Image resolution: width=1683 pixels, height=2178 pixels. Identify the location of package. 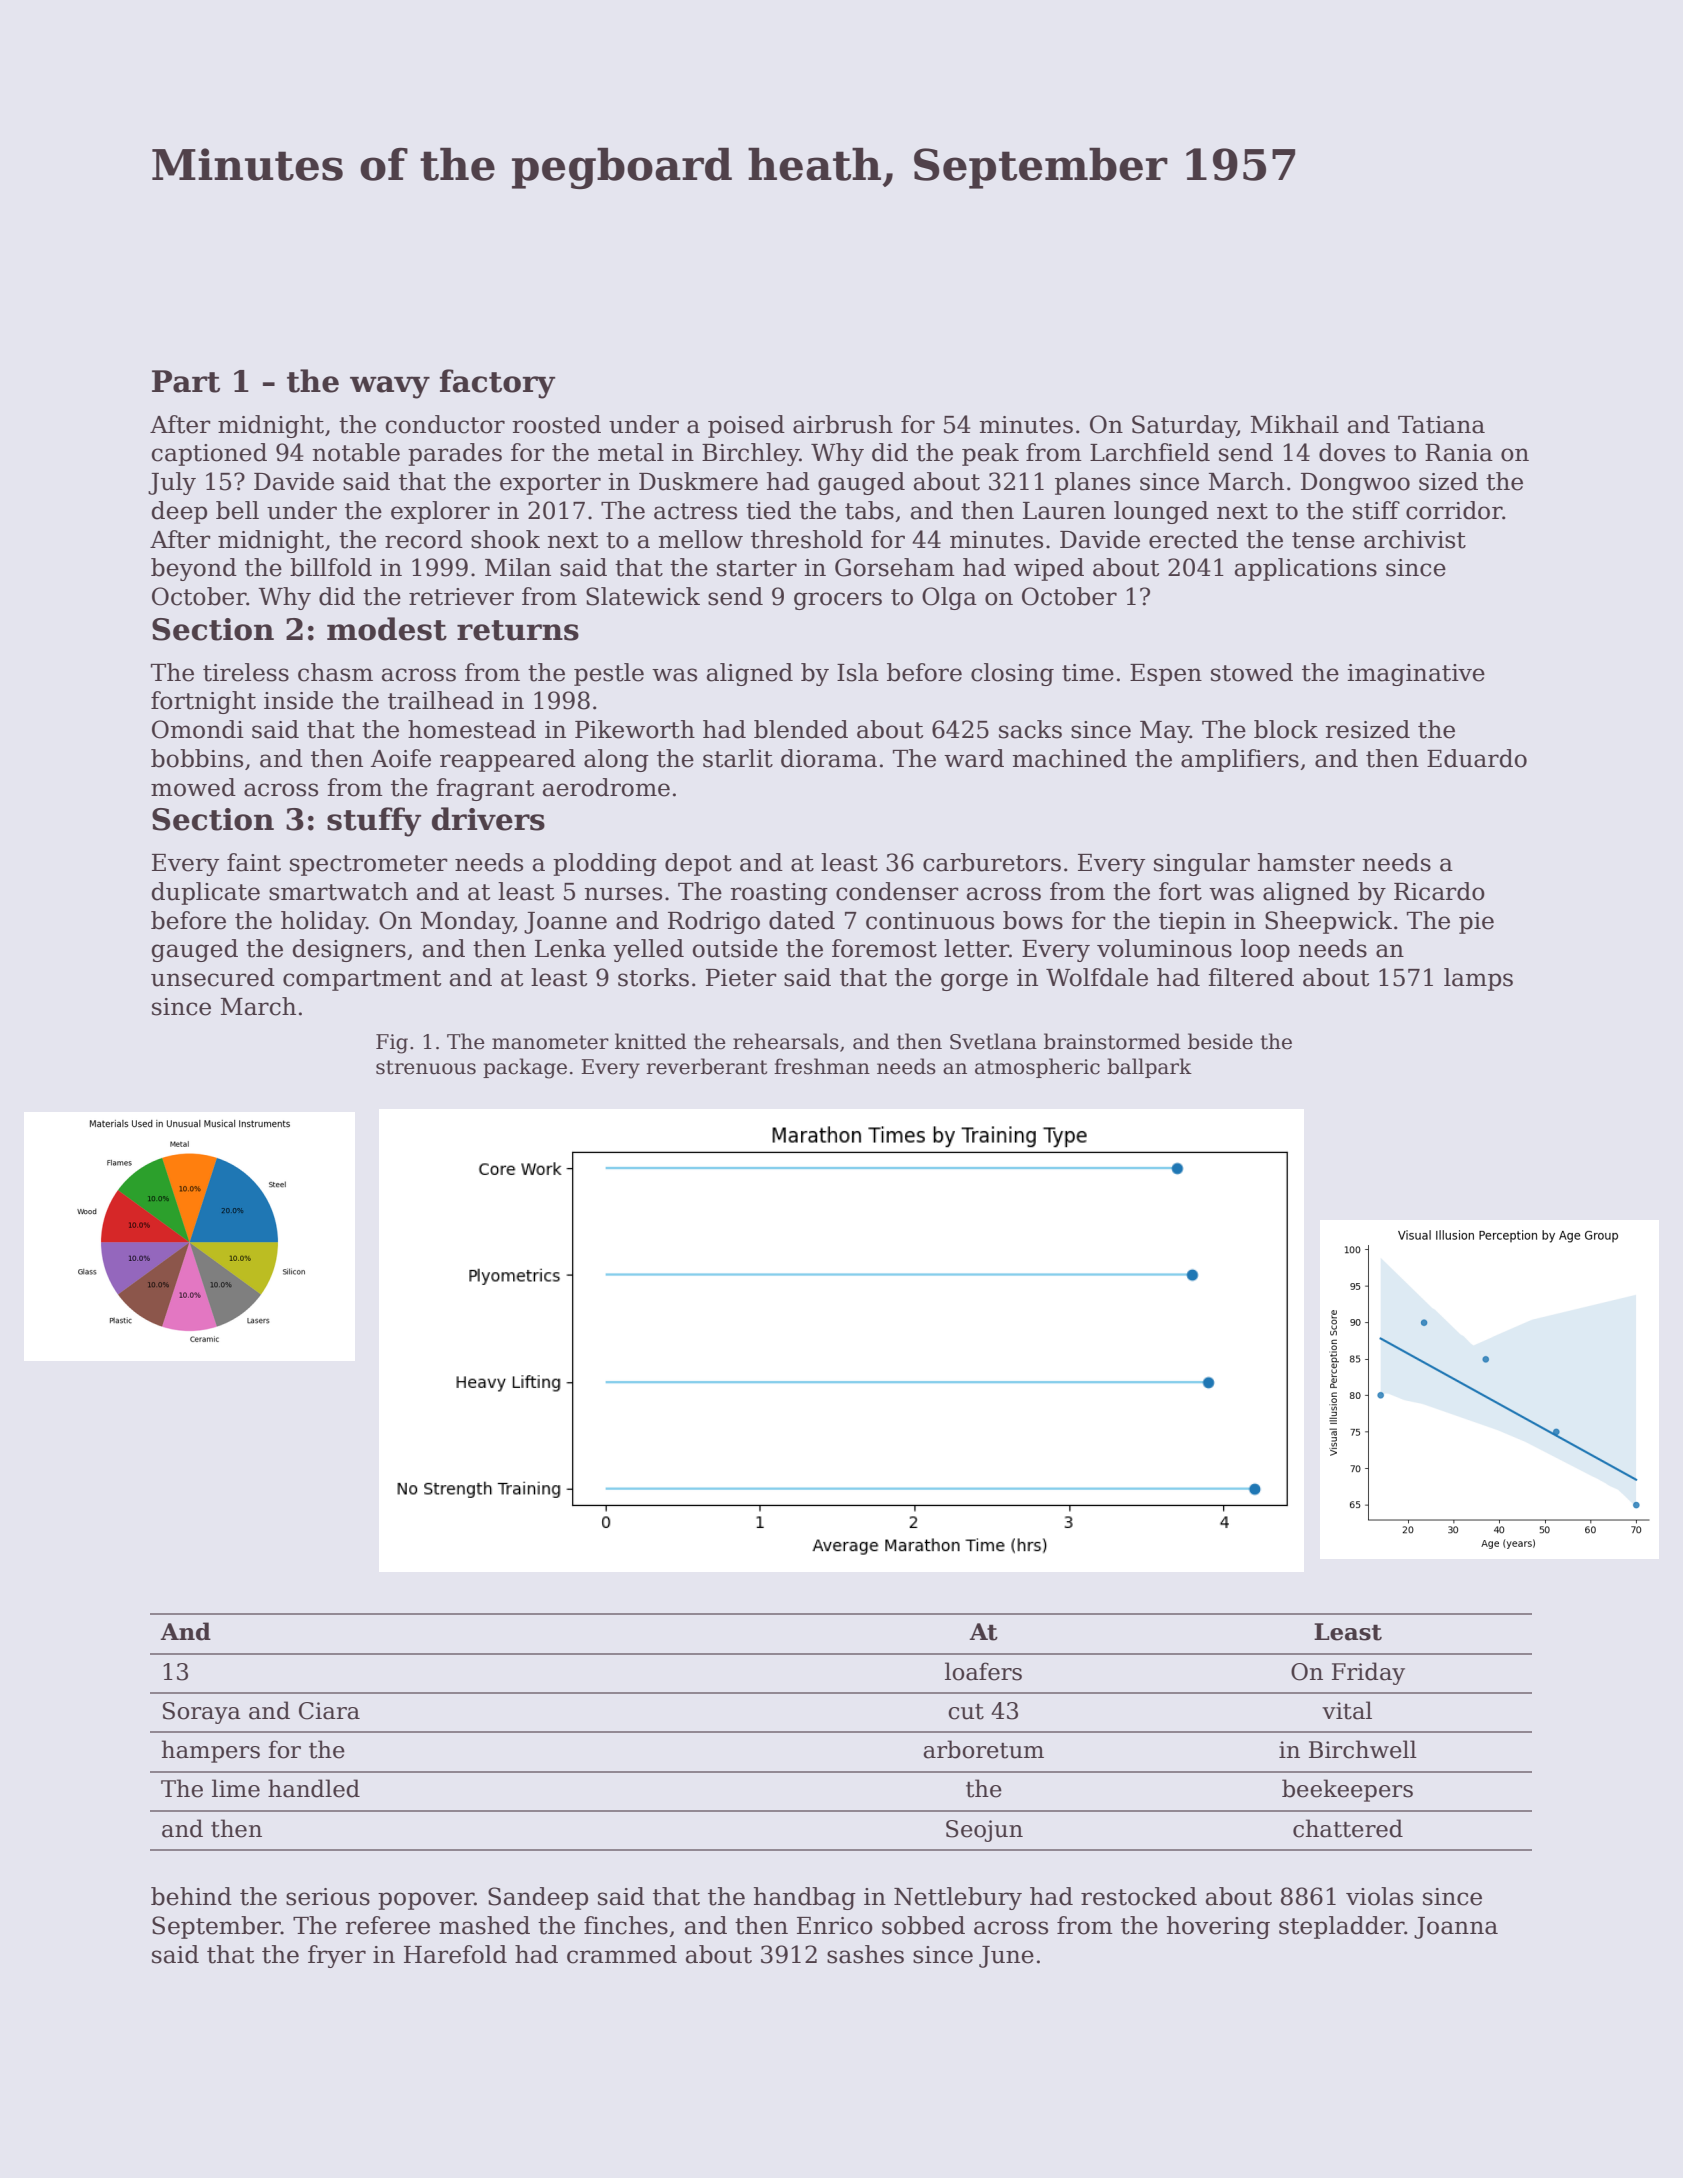
(525, 1068).
